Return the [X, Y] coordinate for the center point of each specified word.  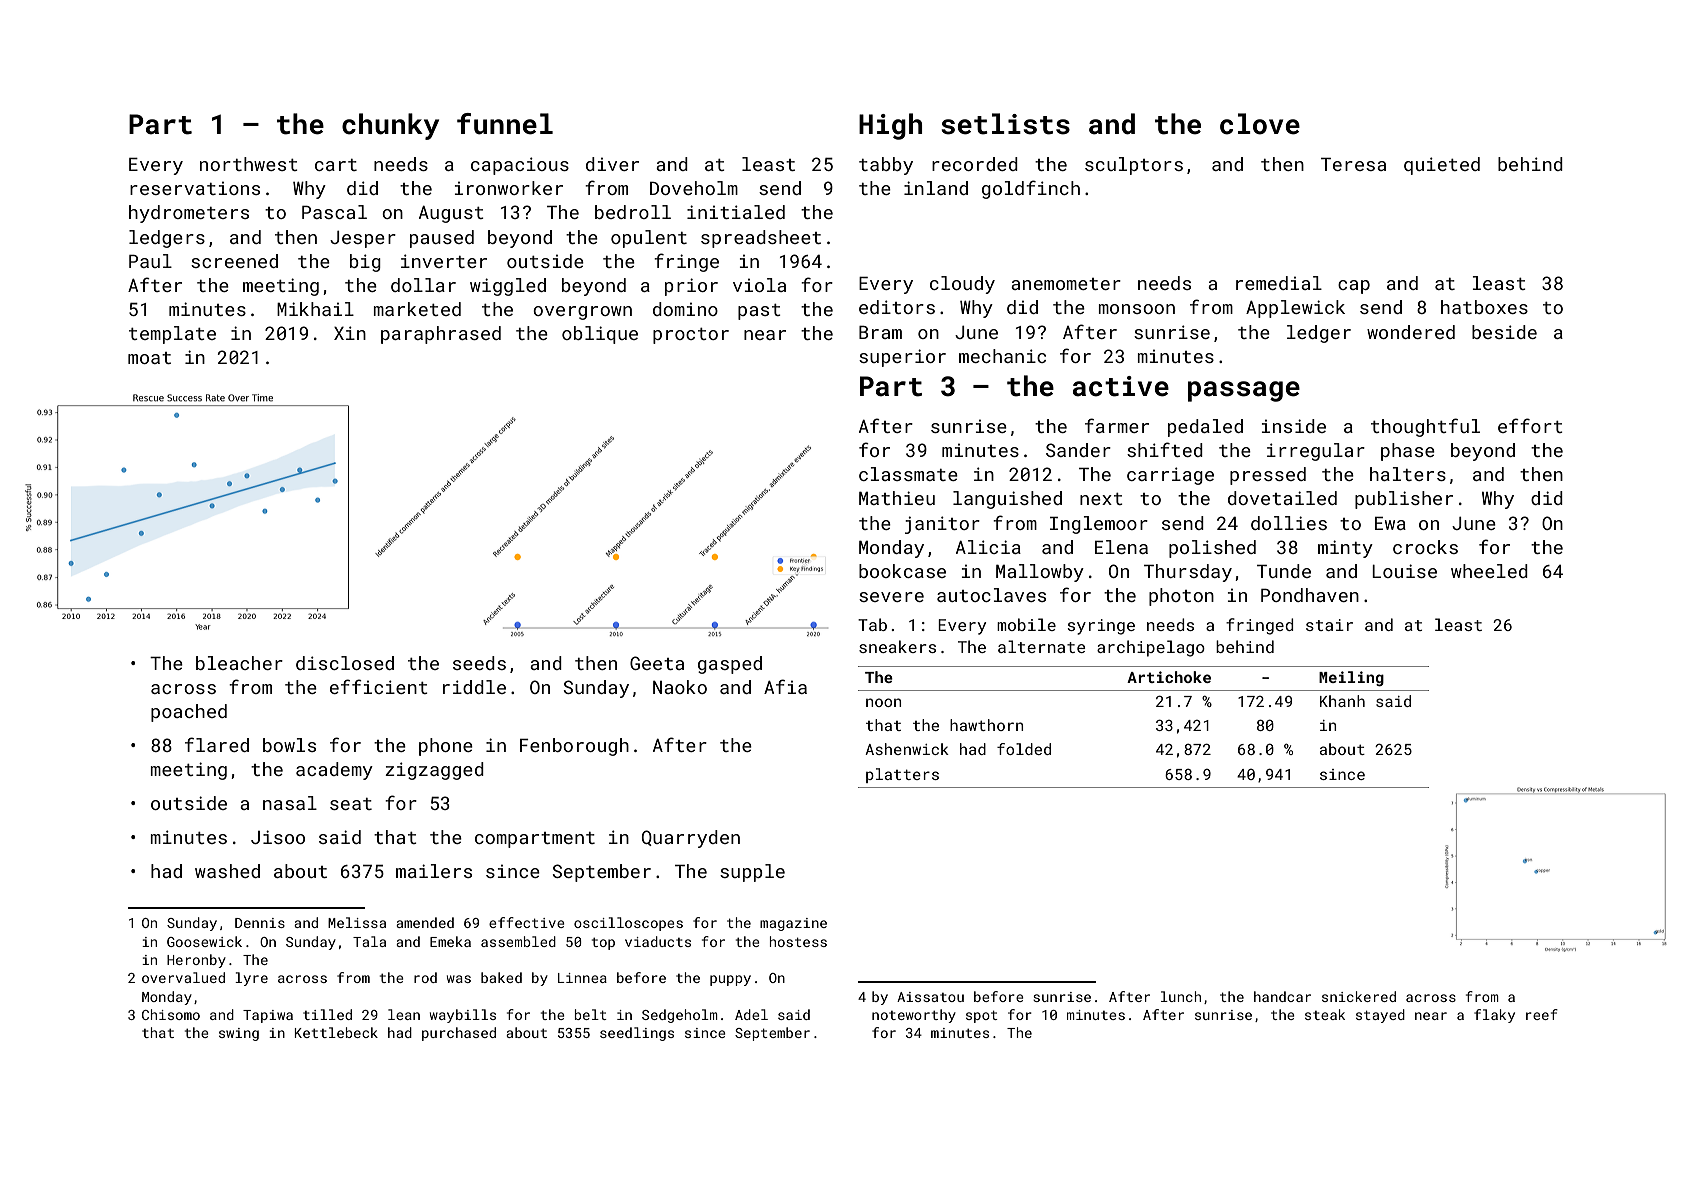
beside [1504, 332]
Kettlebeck [336, 1032]
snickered [1359, 996]
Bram [880, 332]
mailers [434, 871]
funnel [505, 124]
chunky [390, 126]
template [172, 335]
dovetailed [1282, 498]
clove [1260, 124]
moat [149, 358]
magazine [793, 924]
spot [982, 1016]
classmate [908, 474]
